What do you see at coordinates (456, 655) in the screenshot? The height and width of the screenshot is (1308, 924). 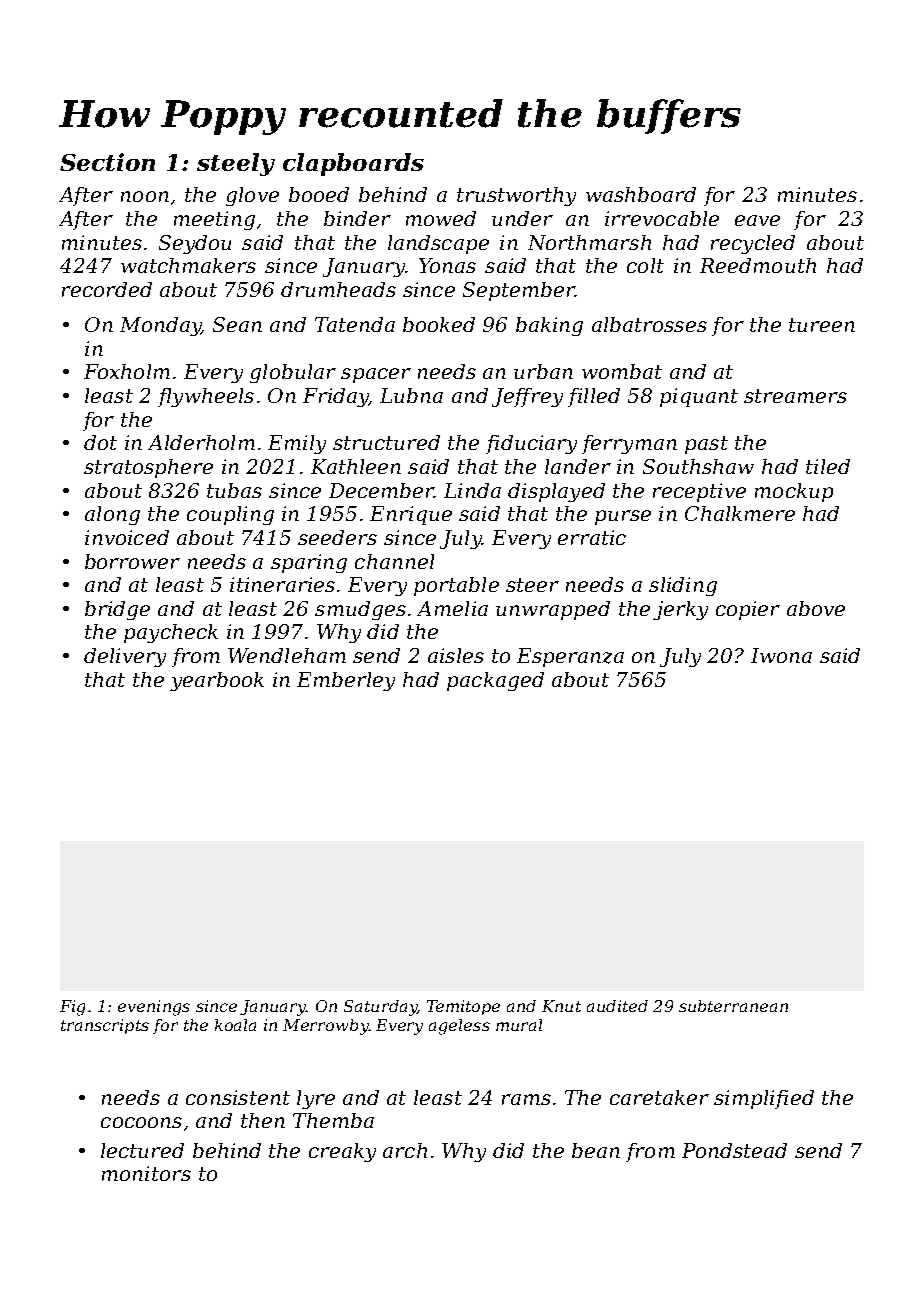 I see `aisles` at bounding box center [456, 655].
